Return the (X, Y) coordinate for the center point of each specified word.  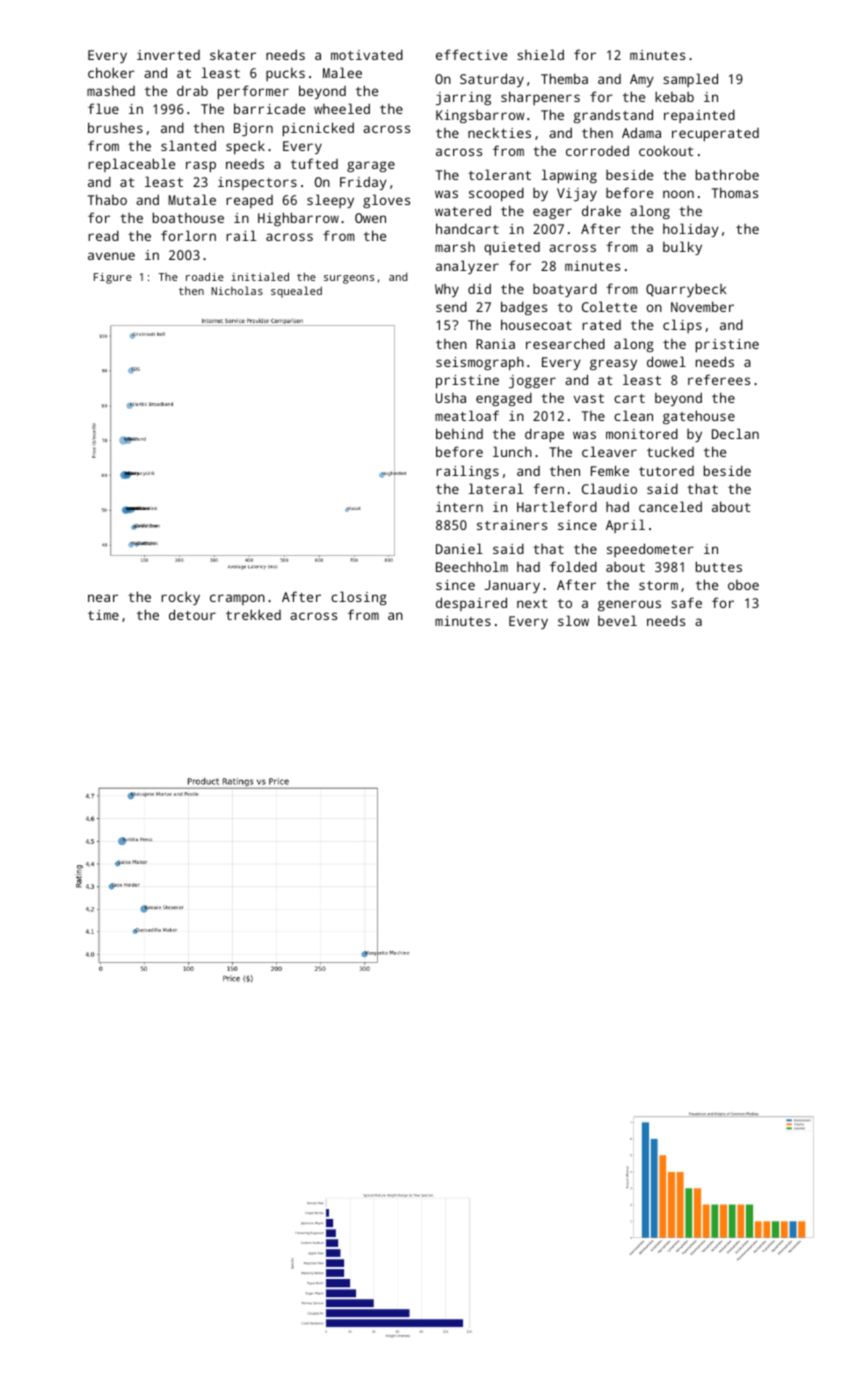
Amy (642, 80)
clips (682, 326)
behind (459, 433)
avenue (111, 256)
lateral (496, 488)
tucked (670, 451)
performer (253, 92)
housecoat (536, 324)
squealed (296, 292)
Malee (342, 72)
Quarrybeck (686, 290)
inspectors (257, 183)
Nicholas (237, 290)
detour (192, 614)
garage (371, 166)
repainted (699, 116)
